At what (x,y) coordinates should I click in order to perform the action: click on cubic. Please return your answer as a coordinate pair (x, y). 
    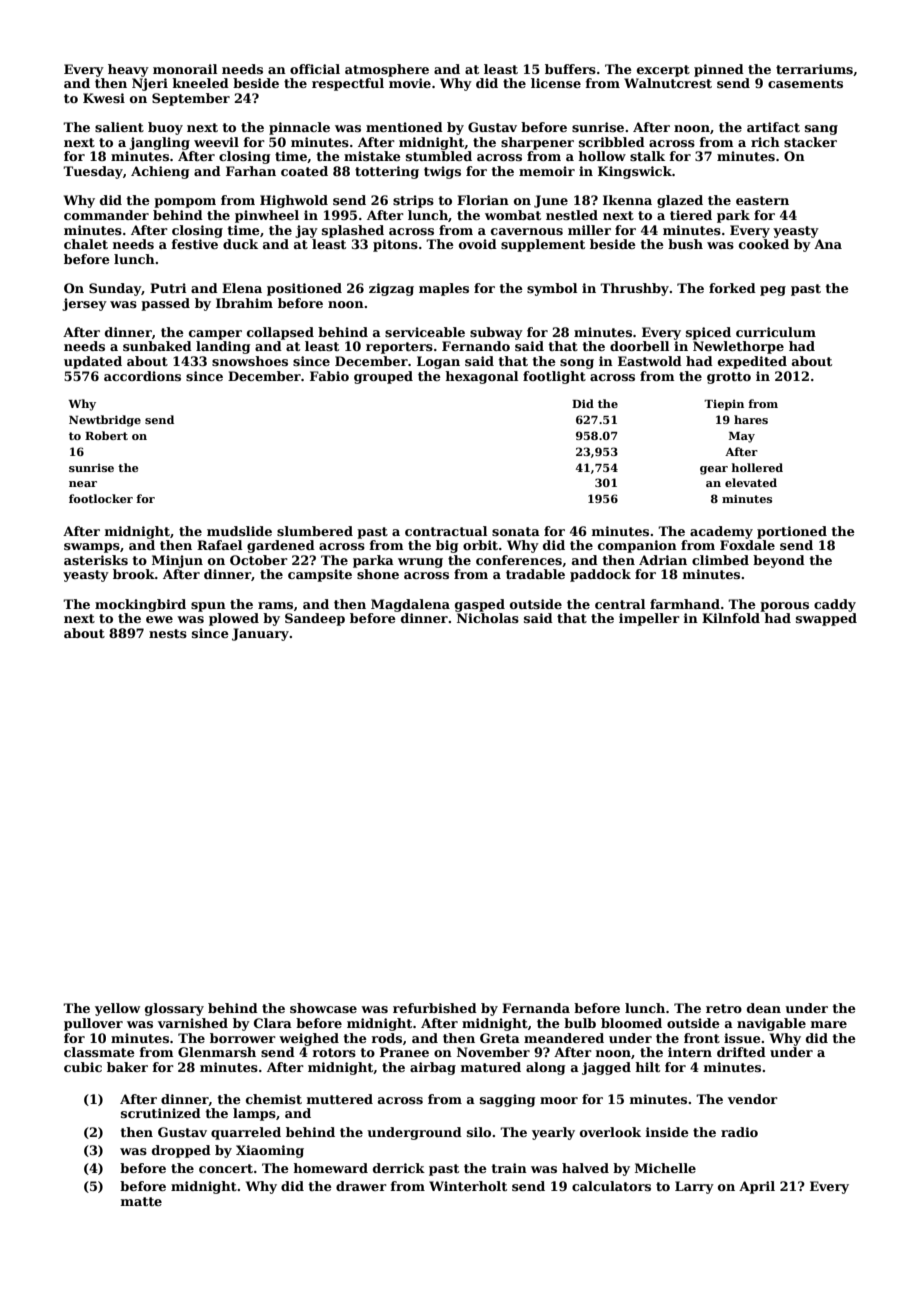
    Looking at the image, I should click on (83, 1067).
